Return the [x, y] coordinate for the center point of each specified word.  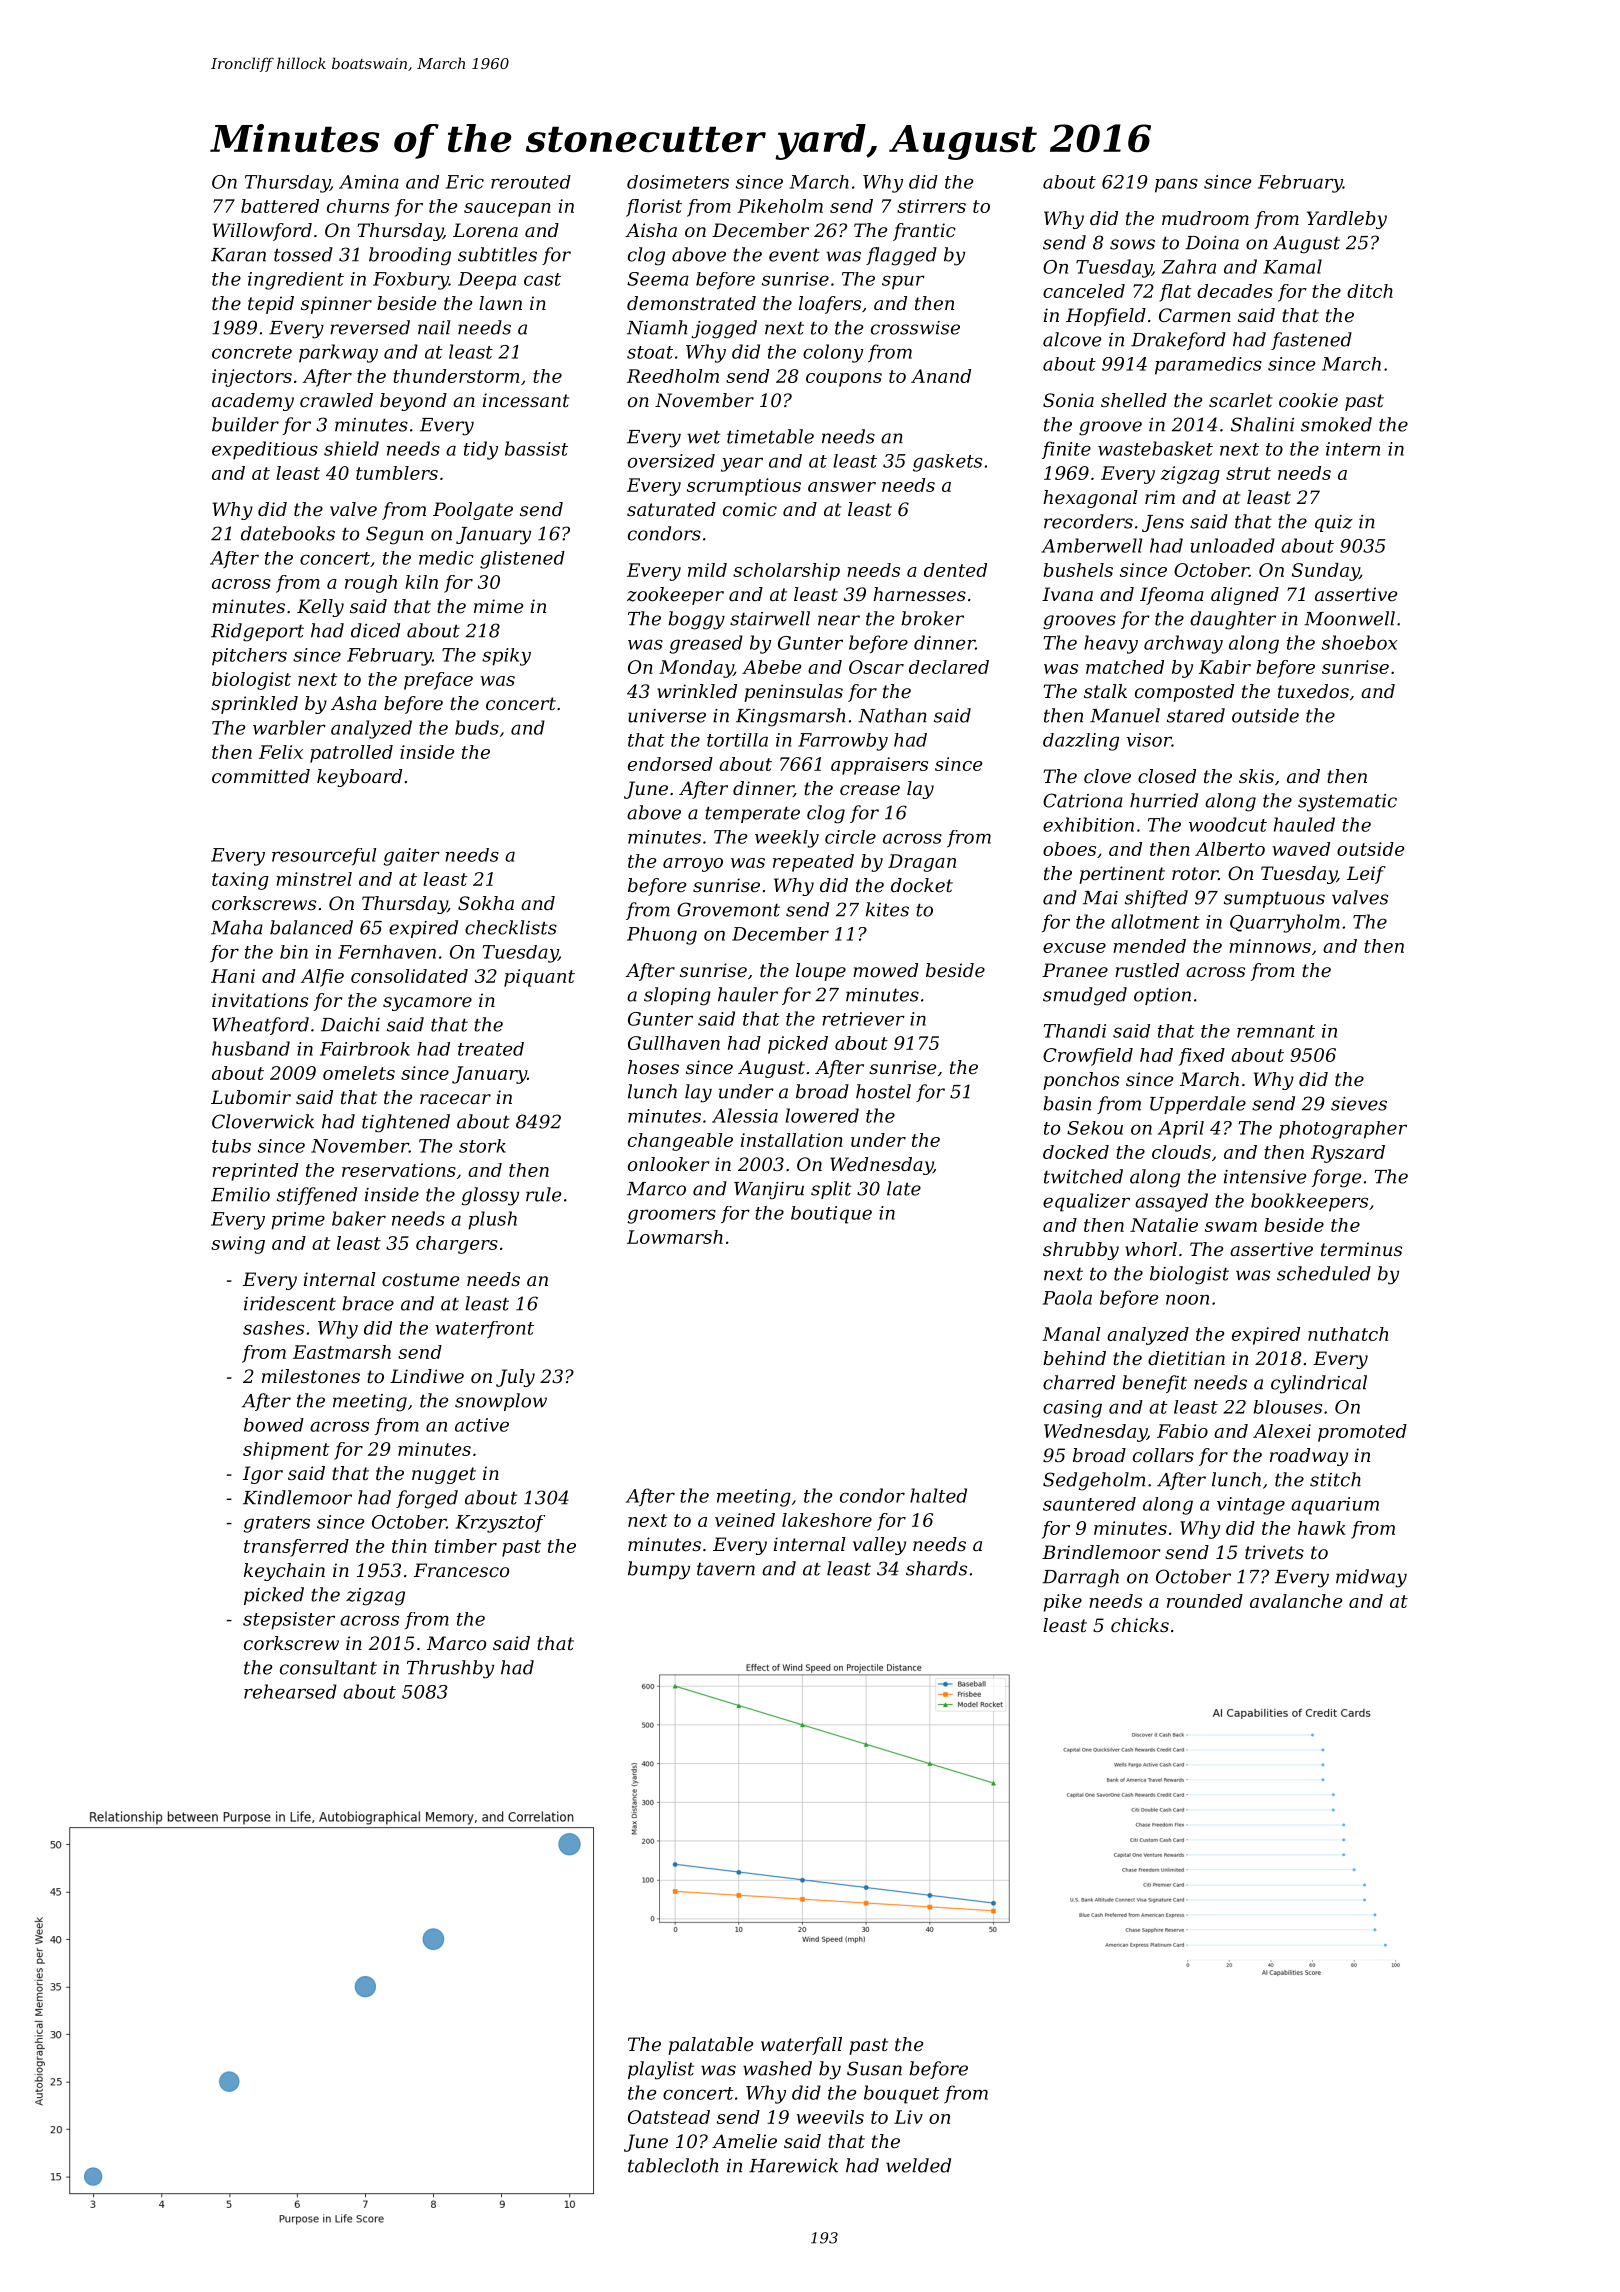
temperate [752, 814]
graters [276, 1524]
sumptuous [1274, 899]
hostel [883, 1091]
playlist [661, 2070]
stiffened [317, 1196]
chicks [1140, 1625]
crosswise [915, 328]
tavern [726, 1569]
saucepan [507, 210]
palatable [710, 2046]
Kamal [1292, 266]
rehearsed [290, 1691]
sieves [1359, 1104]
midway [1371, 1578]
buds [477, 727]
